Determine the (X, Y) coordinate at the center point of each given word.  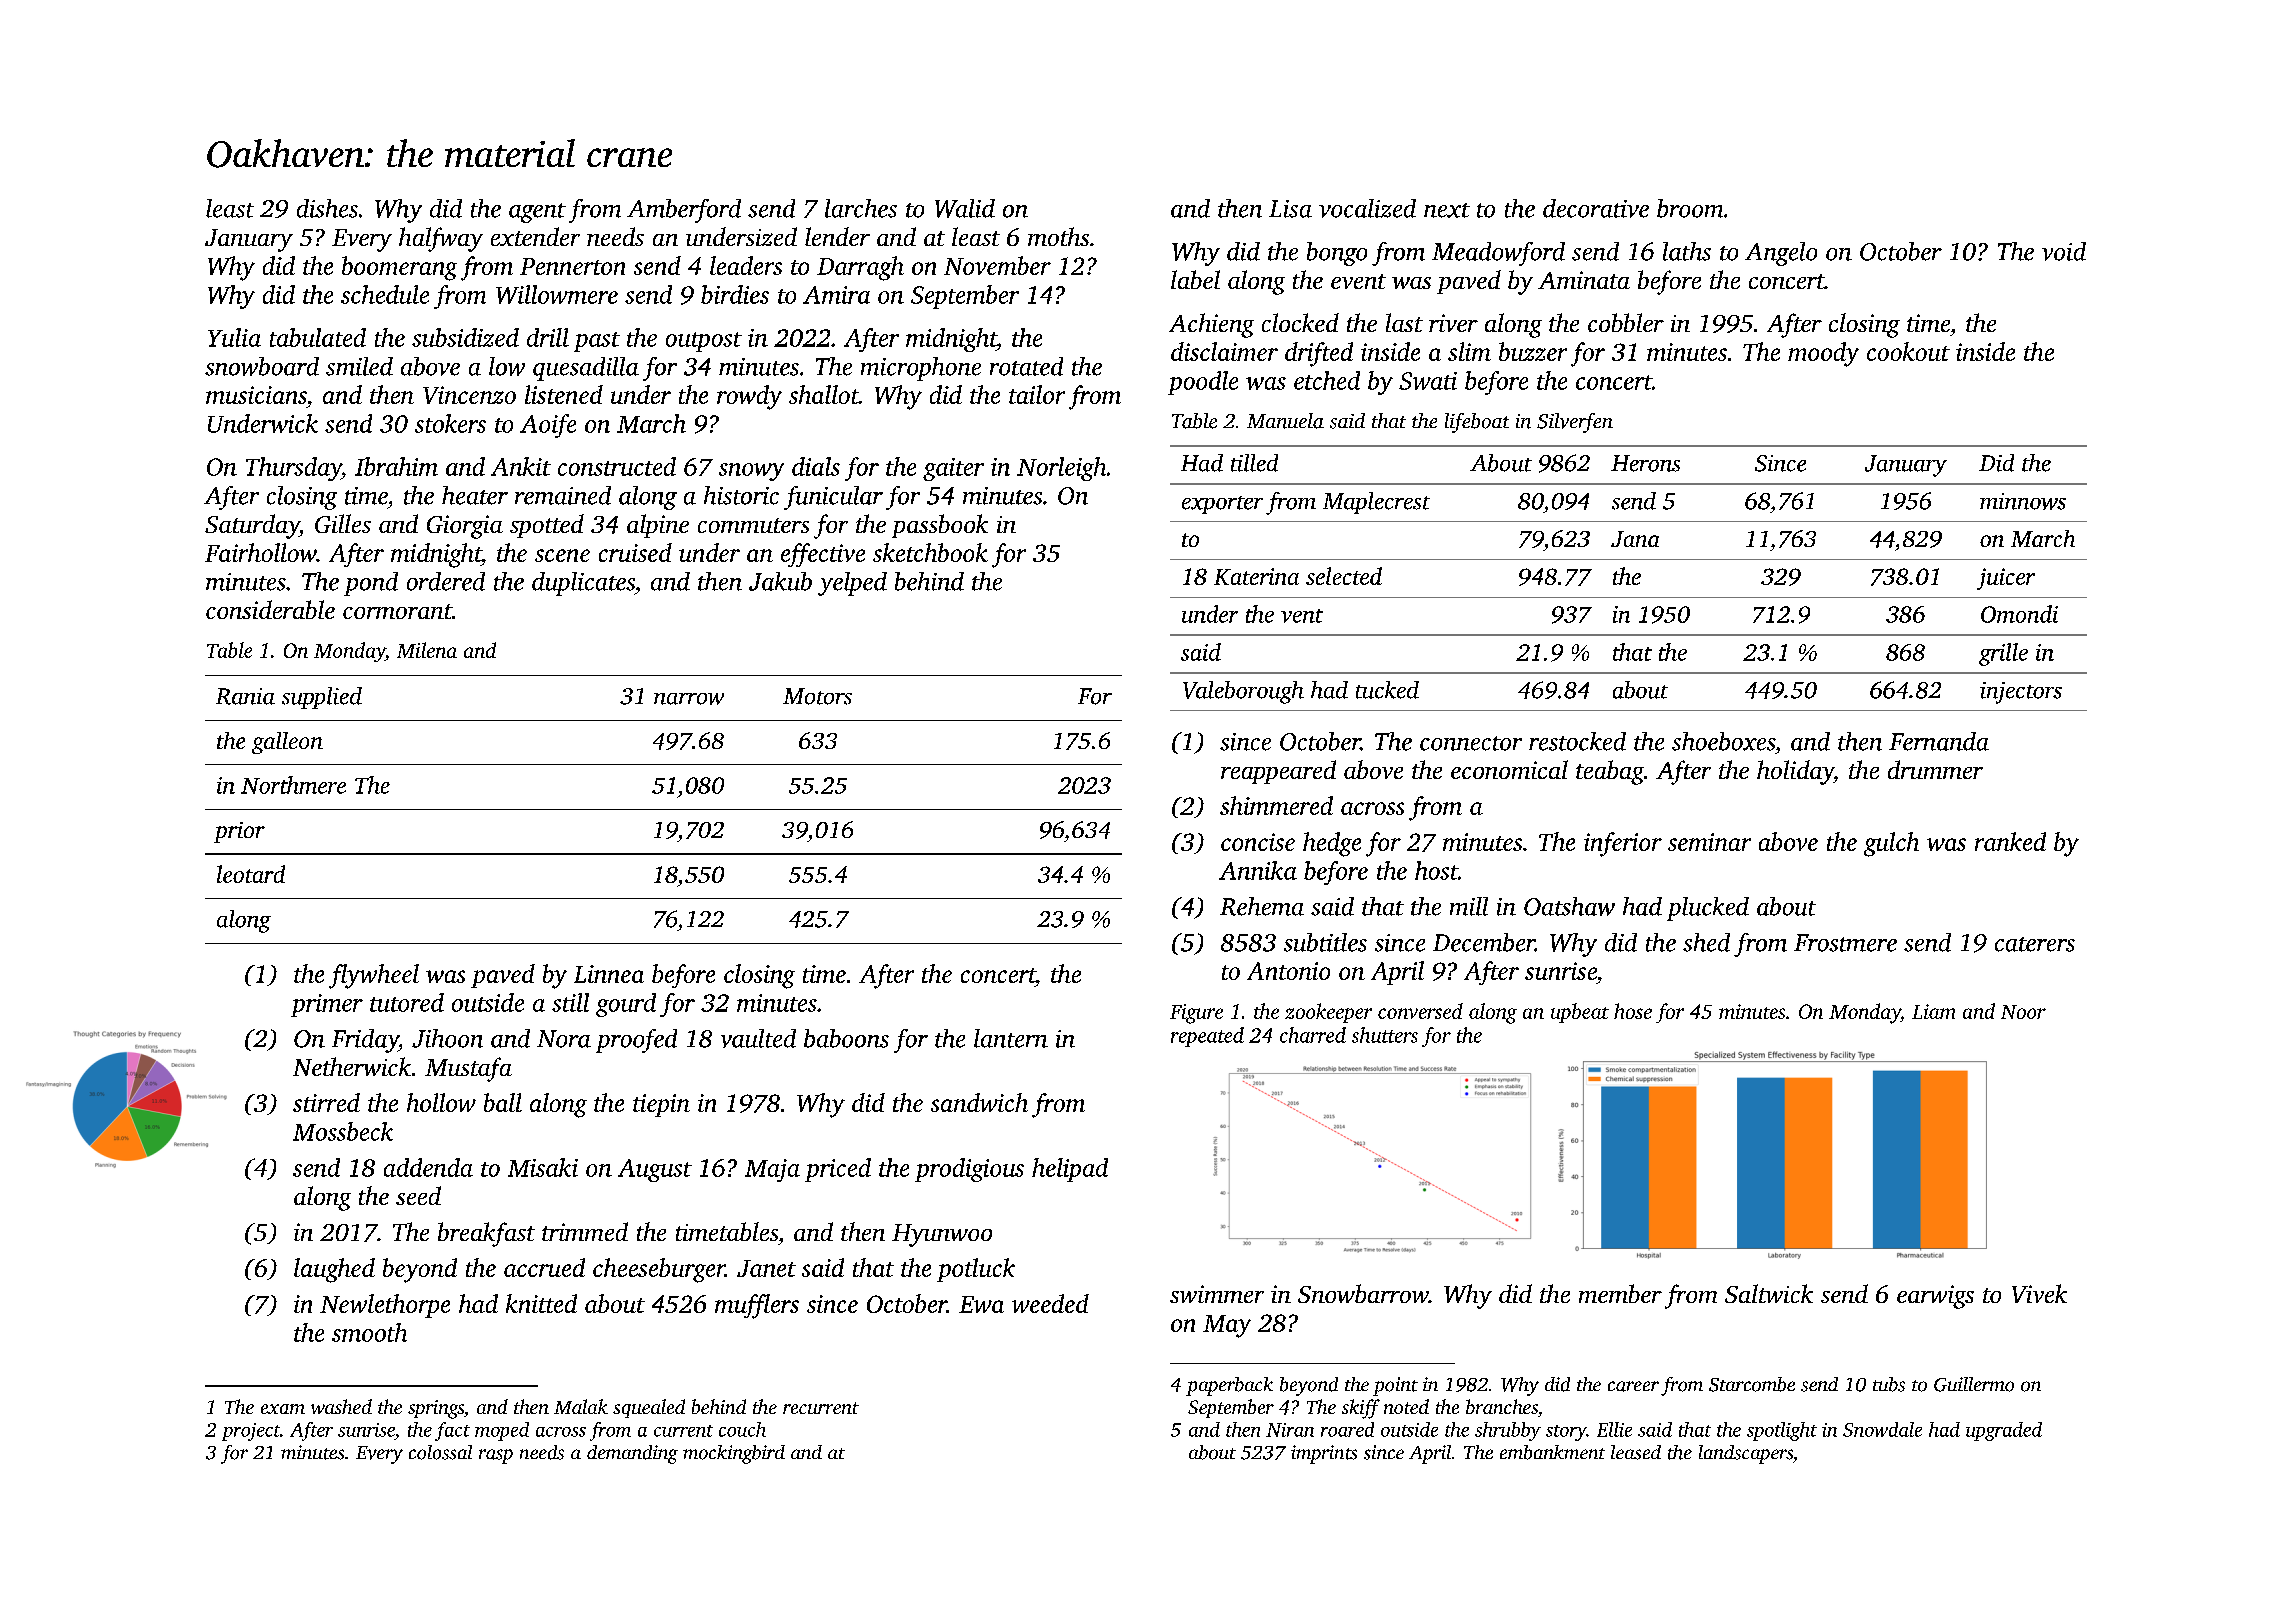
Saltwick (1769, 1293)
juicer (2006, 579)
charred (1313, 1035)
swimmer (1217, 1294)
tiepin (661, 1105)
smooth (369, 1332)
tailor (1037, 394)
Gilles (343, 523)
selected (1344, 576)
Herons (1645, 463)
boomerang (399, 268)
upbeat (1580, 1013)
